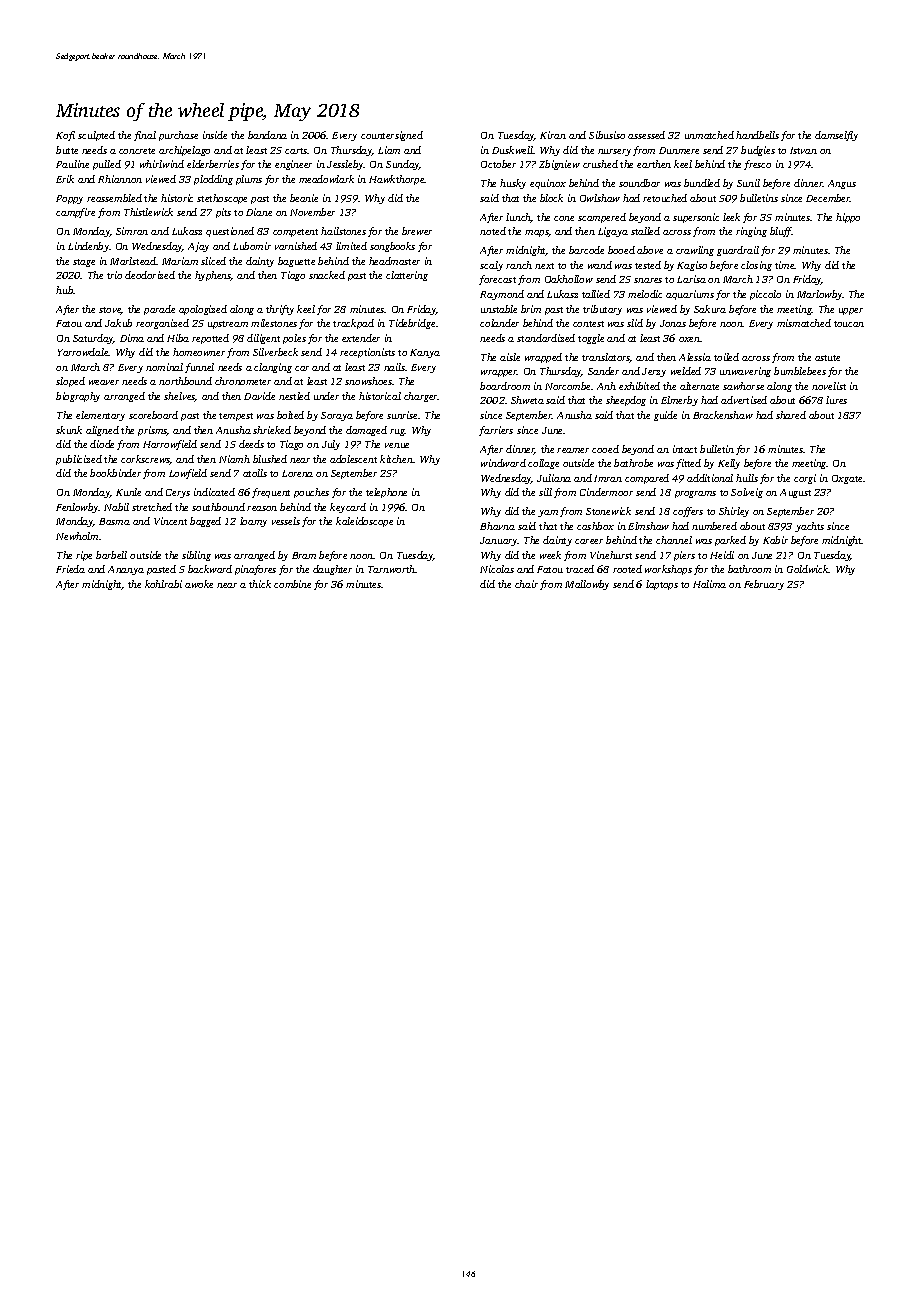  What do you see at coordinates (730, 541) in the screenshot?
I see `parked` at bounding box center [730, 541].
